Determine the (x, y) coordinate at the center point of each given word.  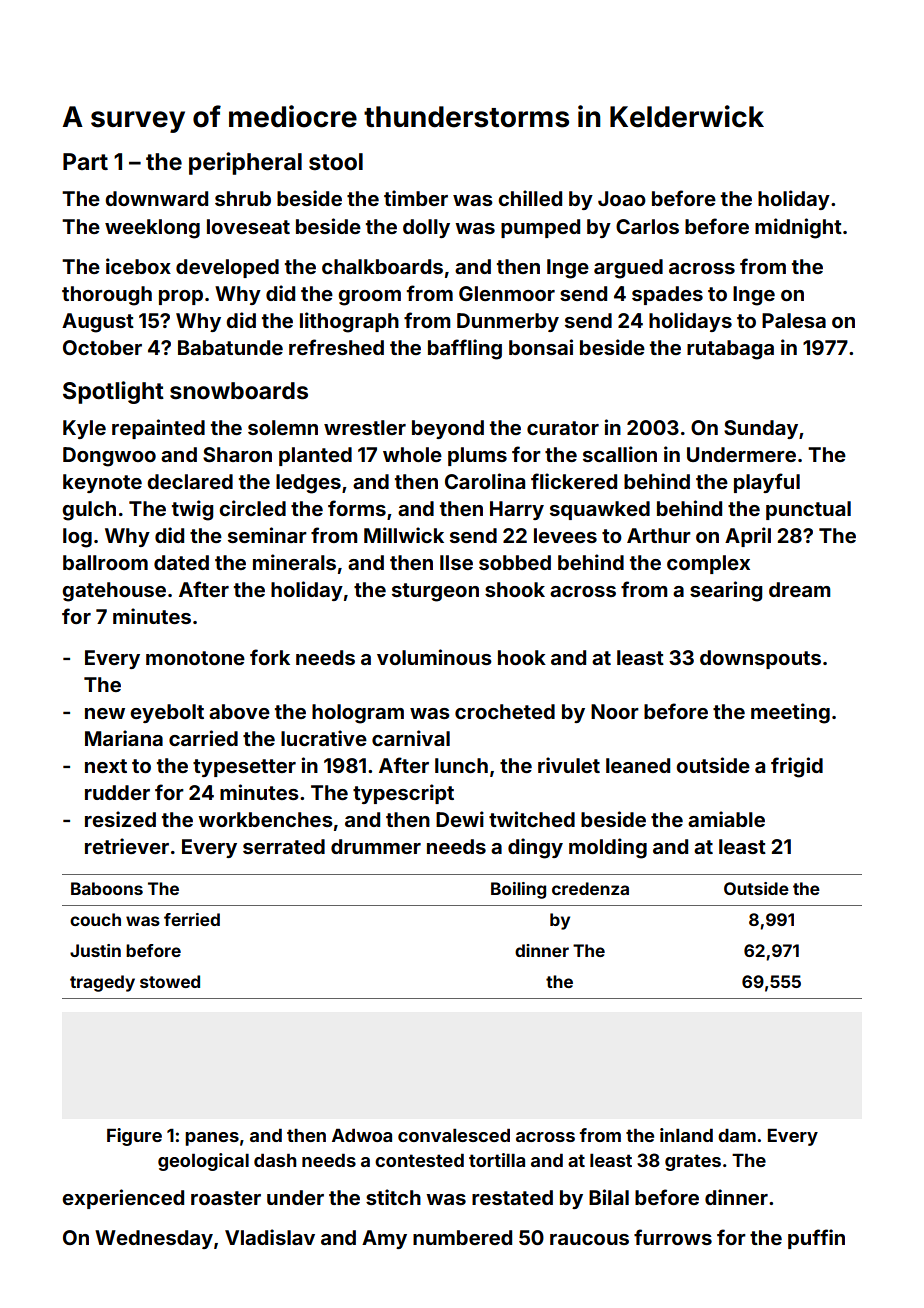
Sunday (761, 429)
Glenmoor (507, 293)
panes (212, 1139)
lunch (461, 765)
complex (708, 564)
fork (270, 657)
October (102, 347)
